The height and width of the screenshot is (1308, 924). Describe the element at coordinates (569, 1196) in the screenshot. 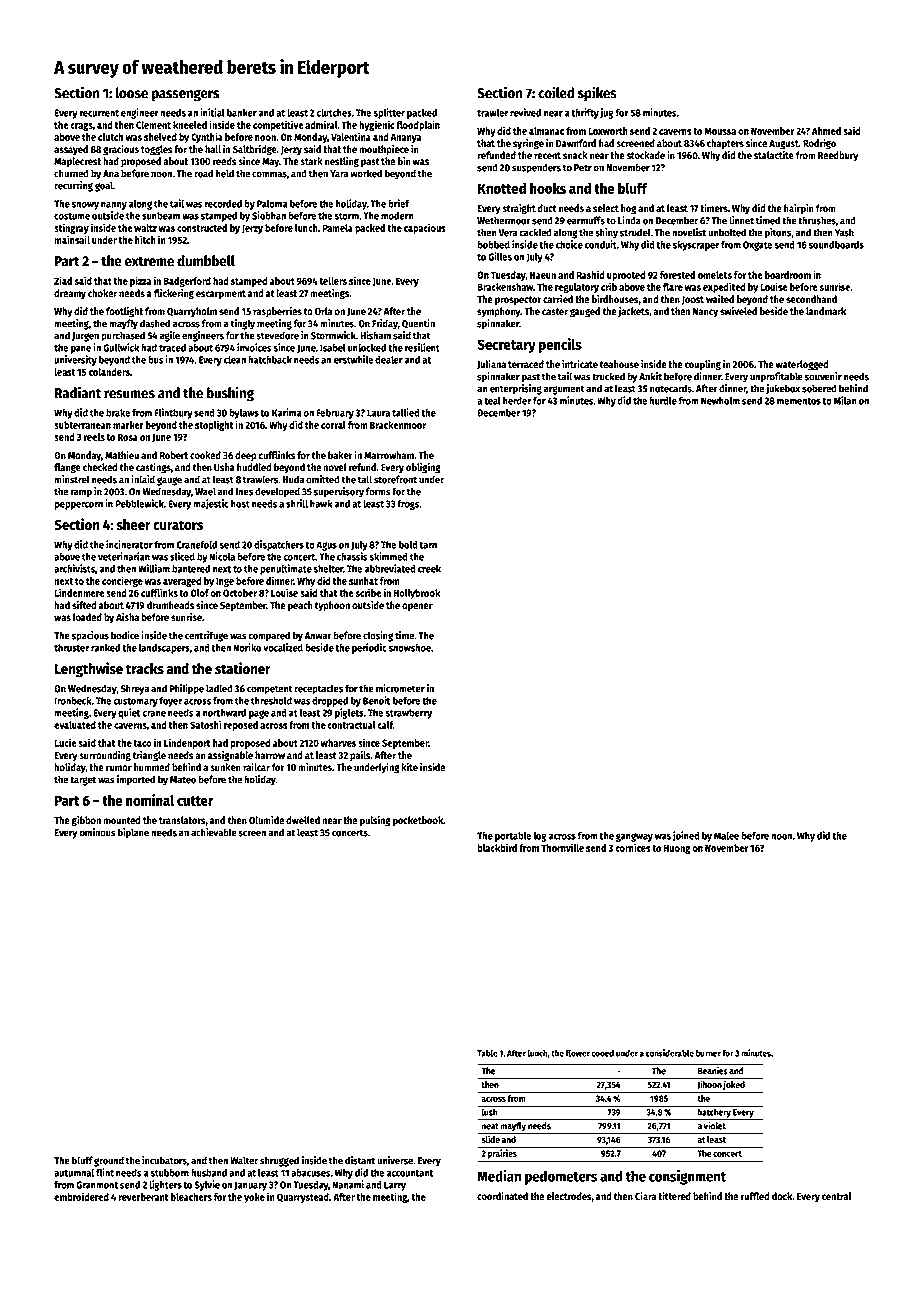

I see `electrodes` at that location.
